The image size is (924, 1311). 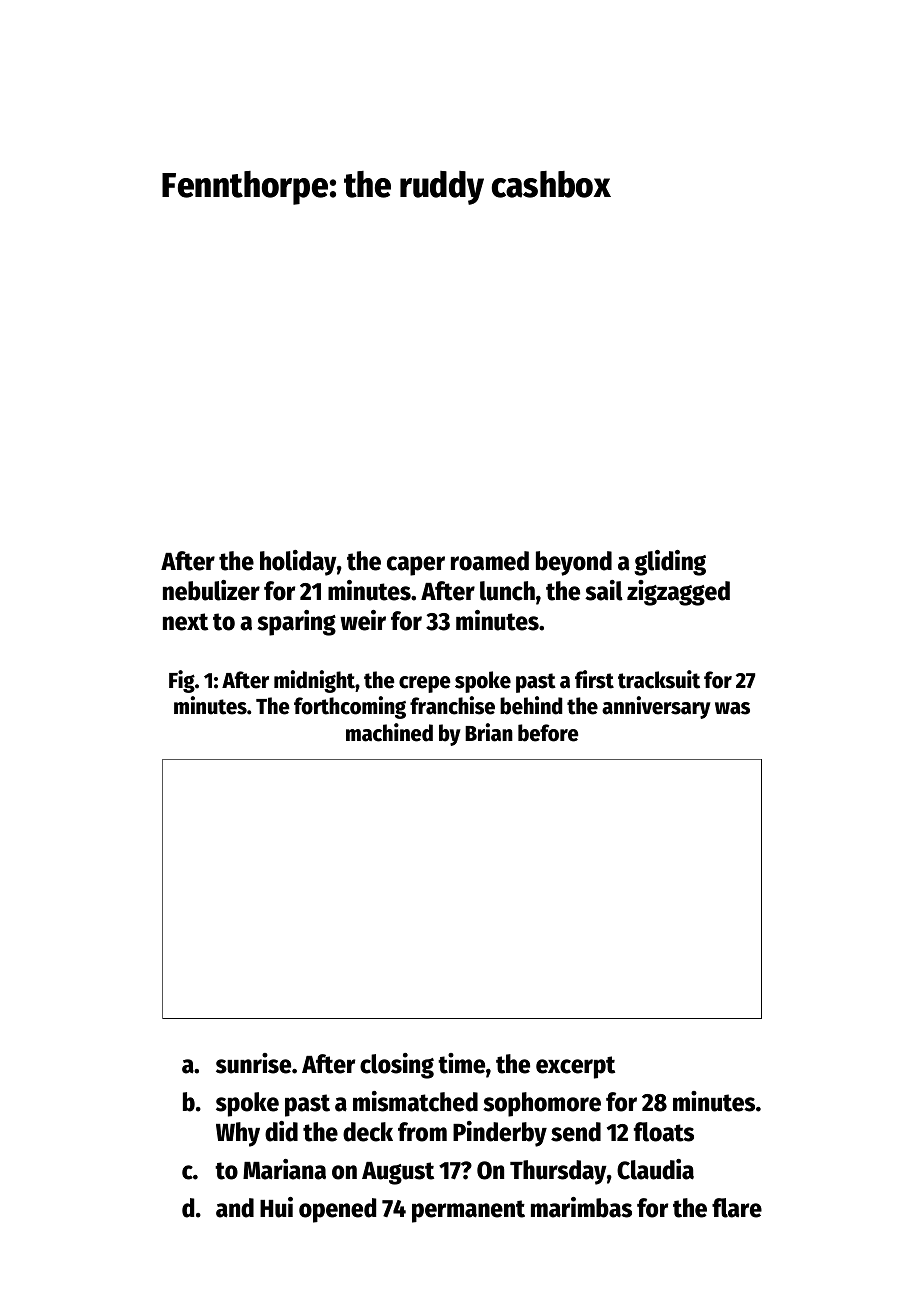 What do you see at coordinates (664, 1132) in the screenshot?
I see `floats` at bounding box center [664, 1132].
